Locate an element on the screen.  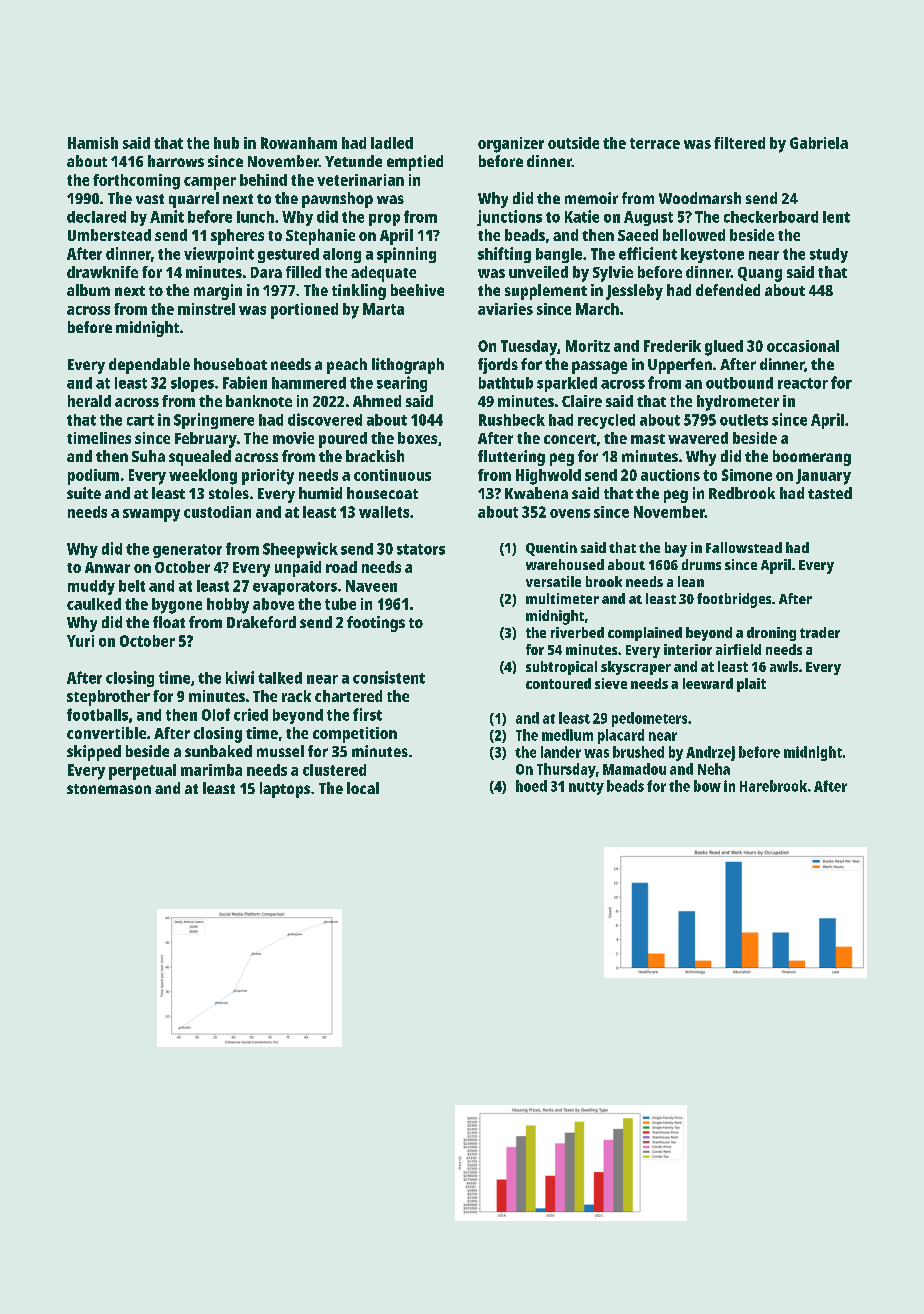
behind is located at coordinates (263, 180).
